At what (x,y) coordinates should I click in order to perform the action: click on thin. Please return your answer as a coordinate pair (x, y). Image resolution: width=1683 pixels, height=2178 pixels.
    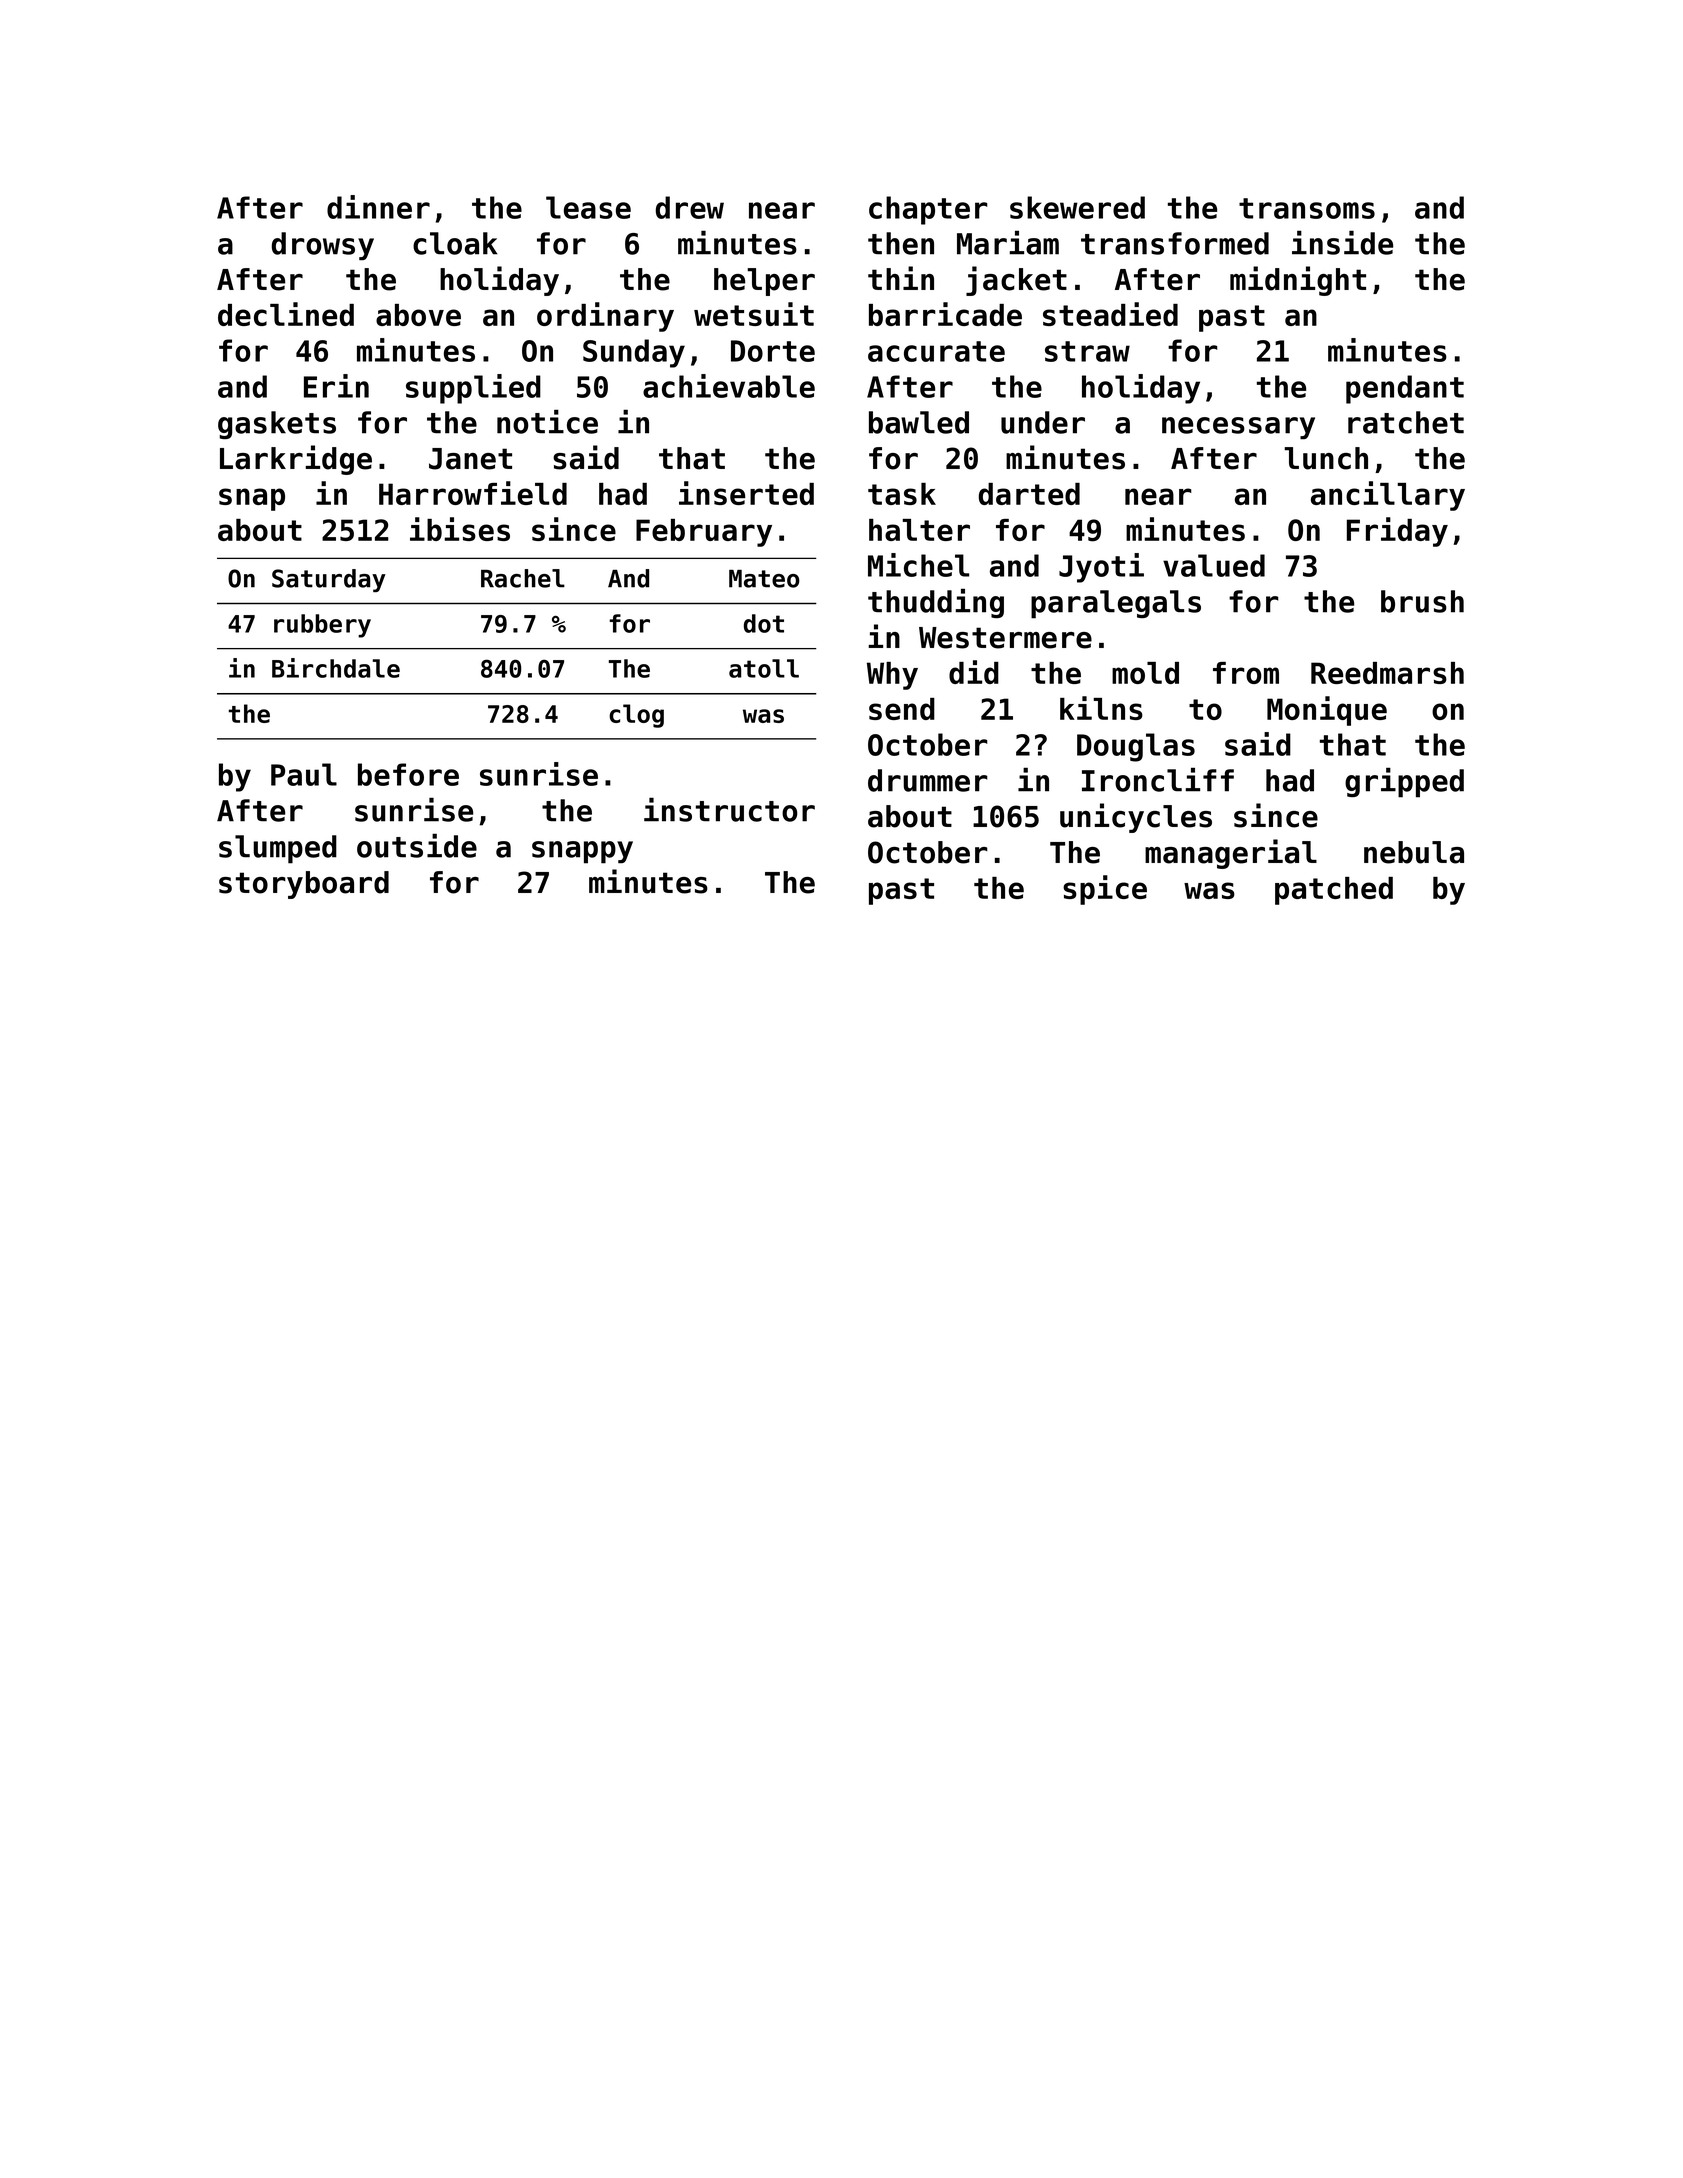
    Looking at the image, I should click on (901, 278).
